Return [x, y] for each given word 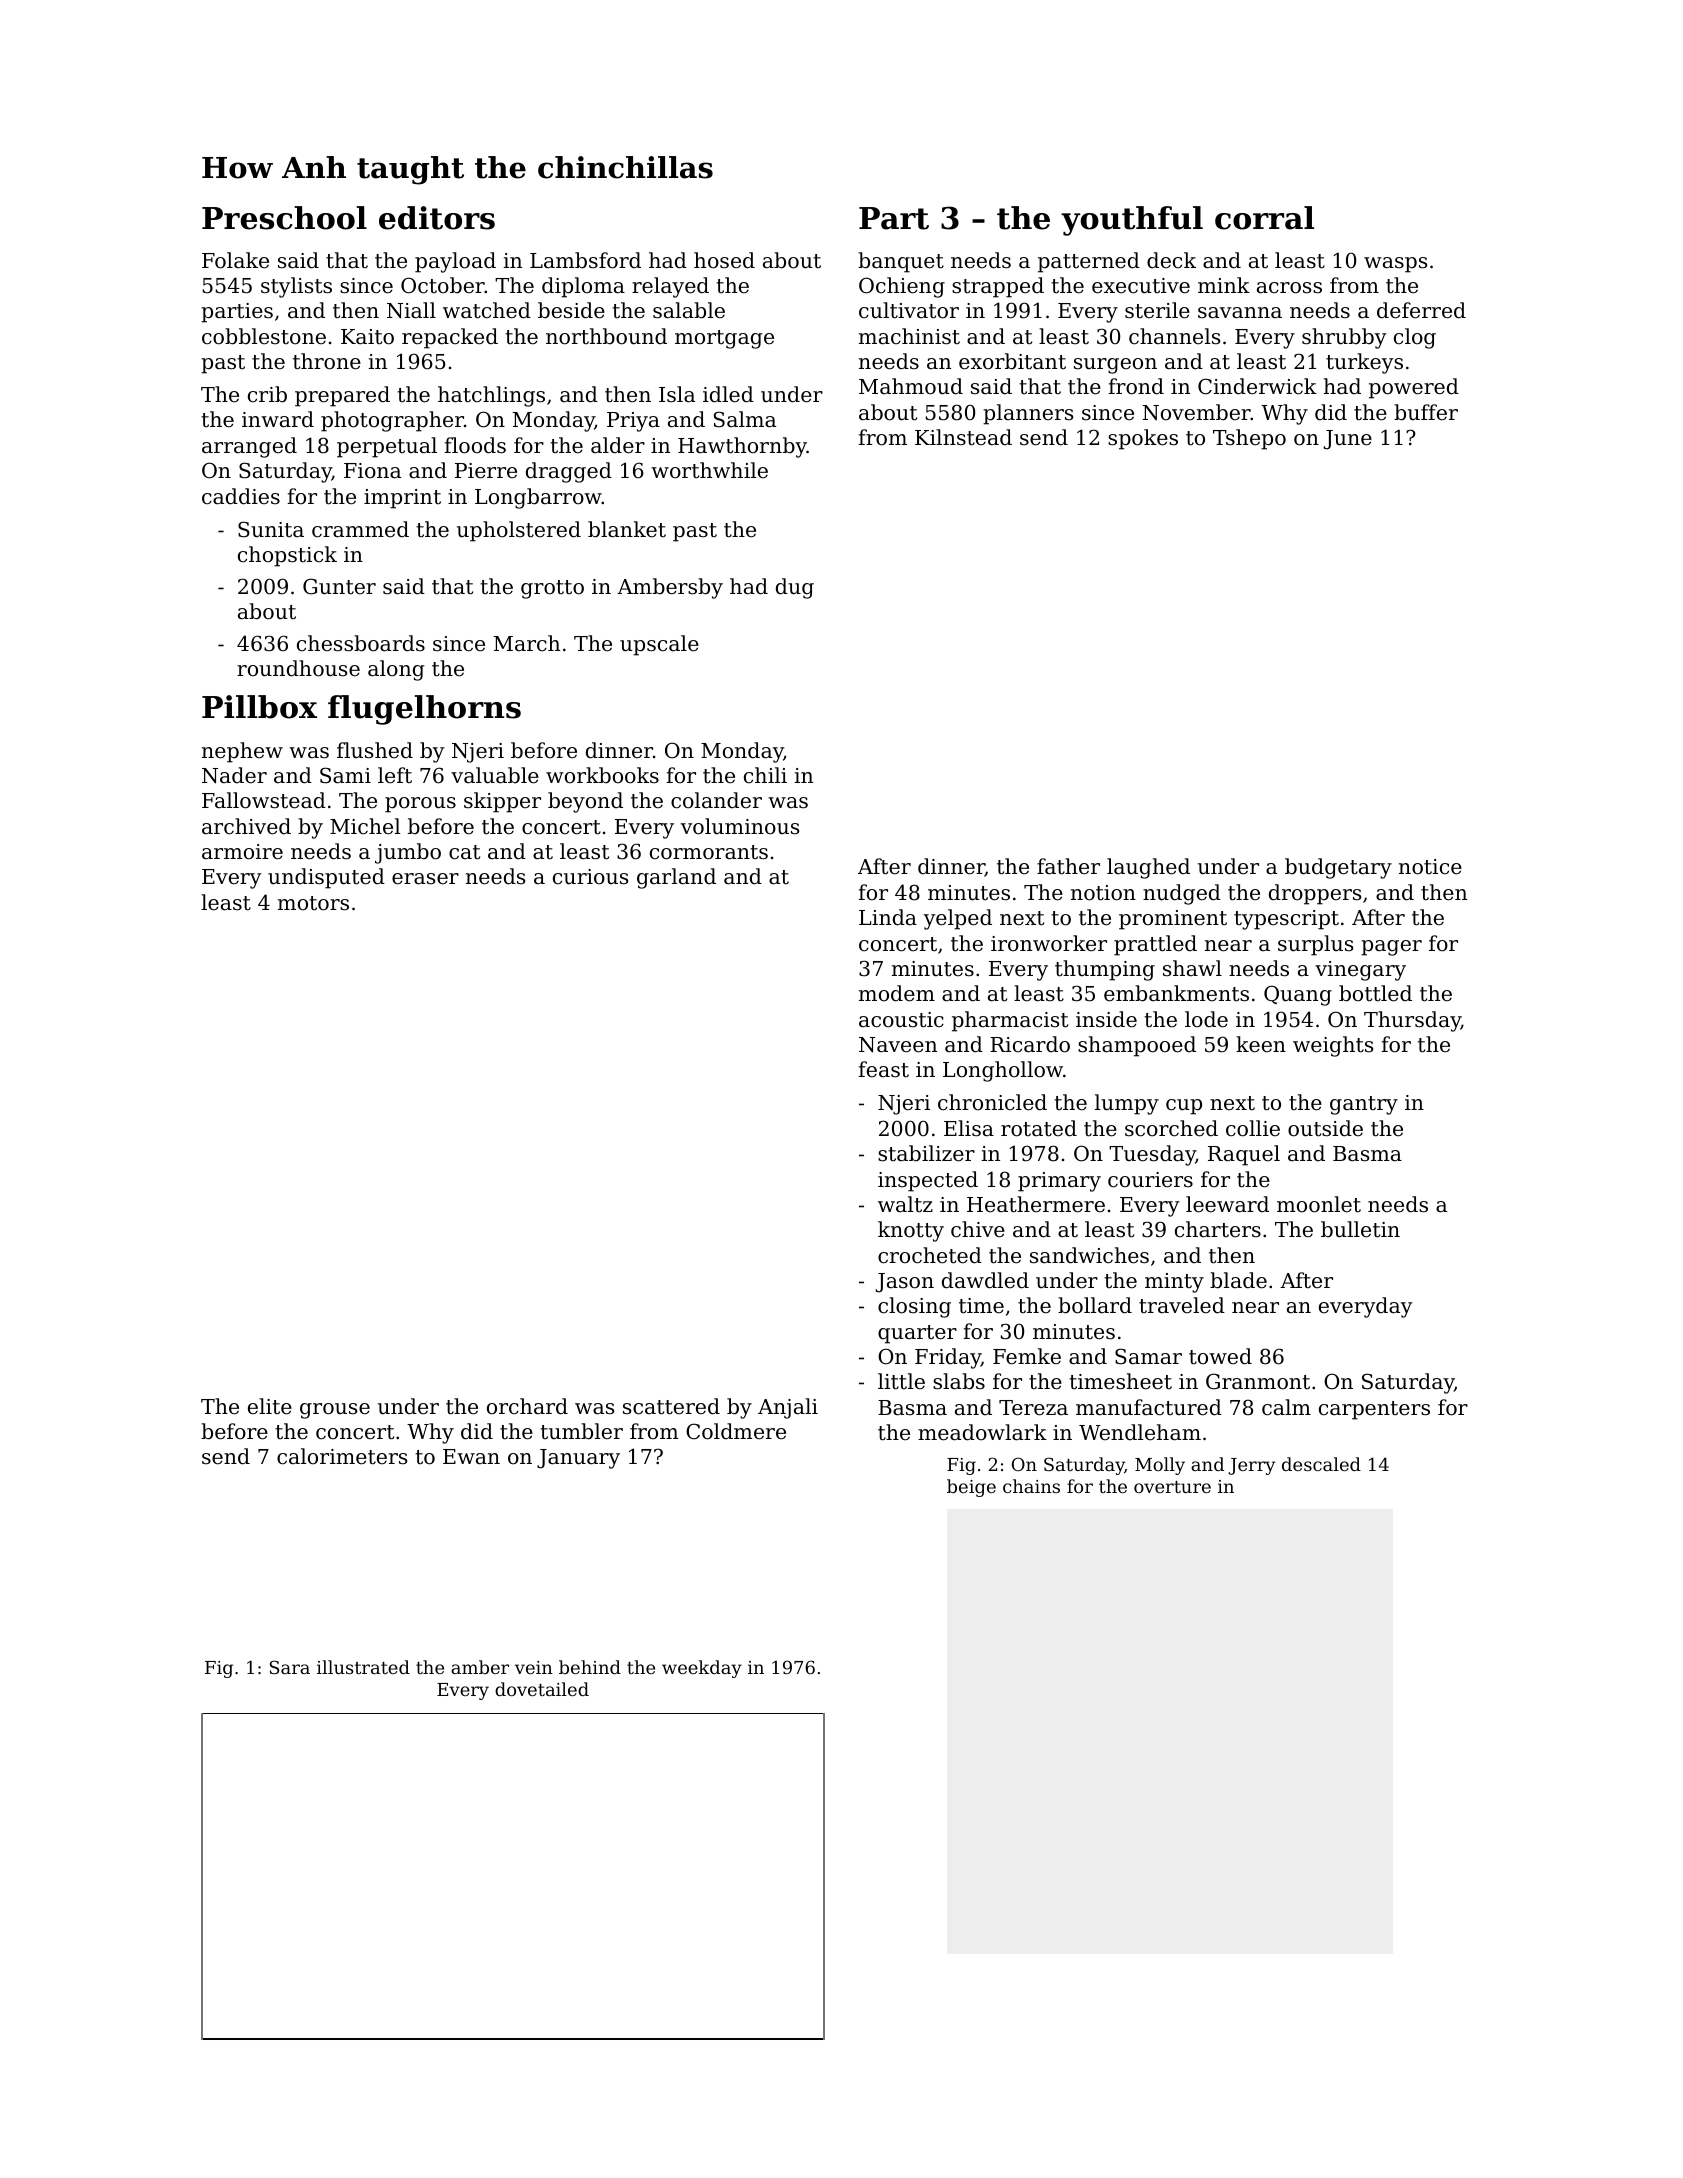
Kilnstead [963, 437]
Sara [290, 1667]
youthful [1132, 221]
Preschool [284, 218]
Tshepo [1249, 439]
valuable [495, 775]
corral [1264, 218]
